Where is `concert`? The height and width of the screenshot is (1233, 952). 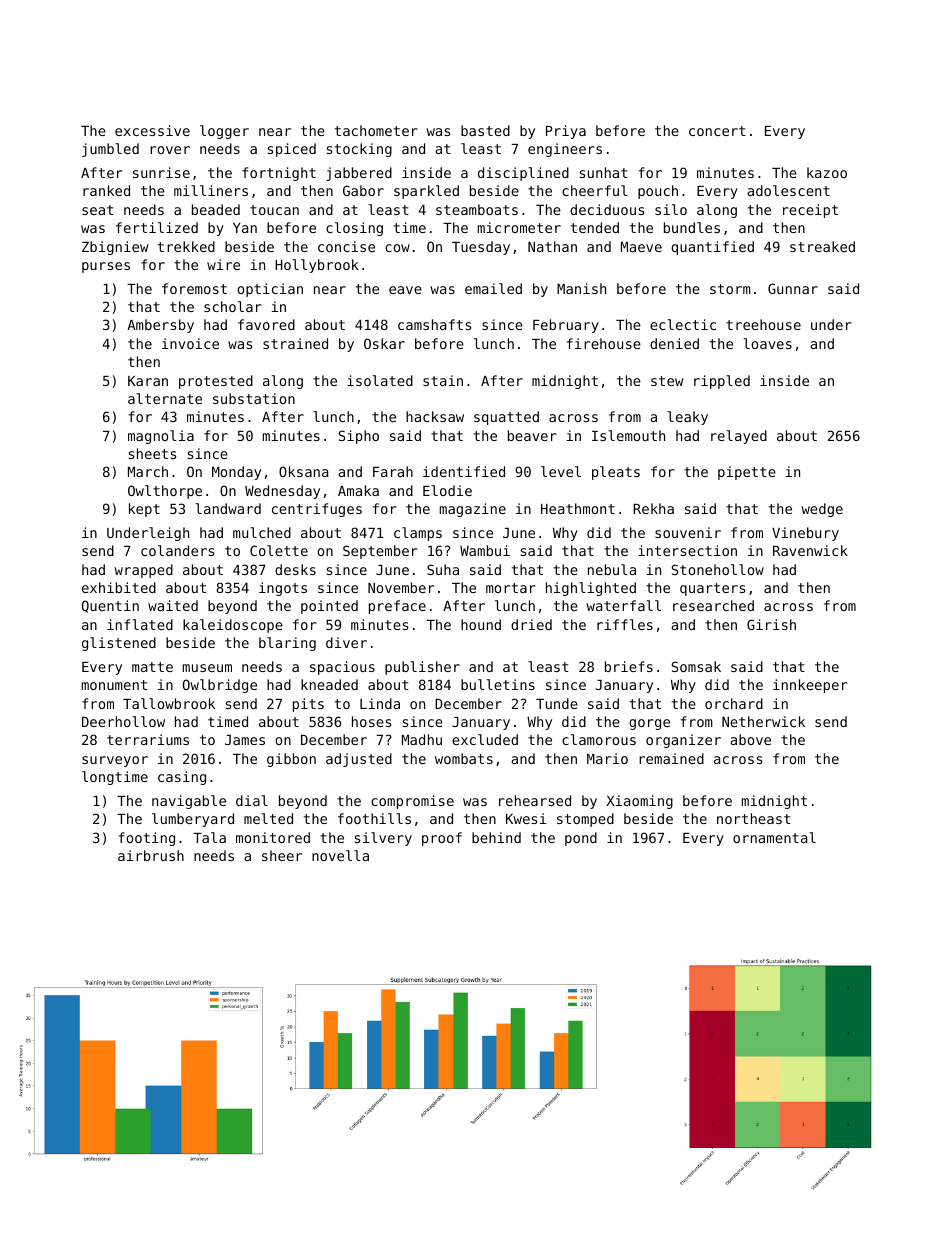 concert is located at coordinates (717, 131).
